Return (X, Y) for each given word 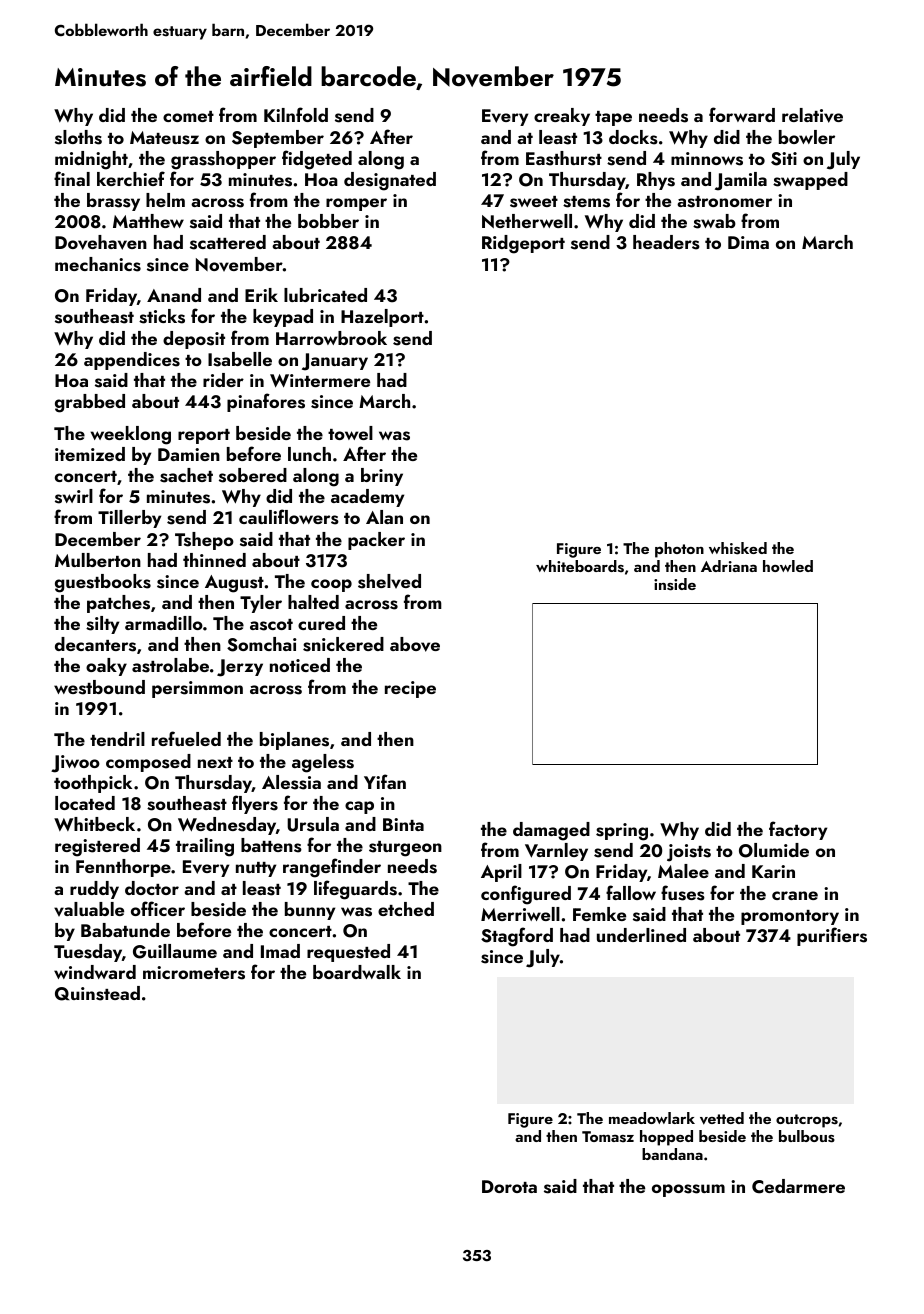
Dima (748, 242)
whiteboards (580, 566)
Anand (174, 295)
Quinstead (97, 993)
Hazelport (382, 318)
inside (675, 584)
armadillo (164, 623)
